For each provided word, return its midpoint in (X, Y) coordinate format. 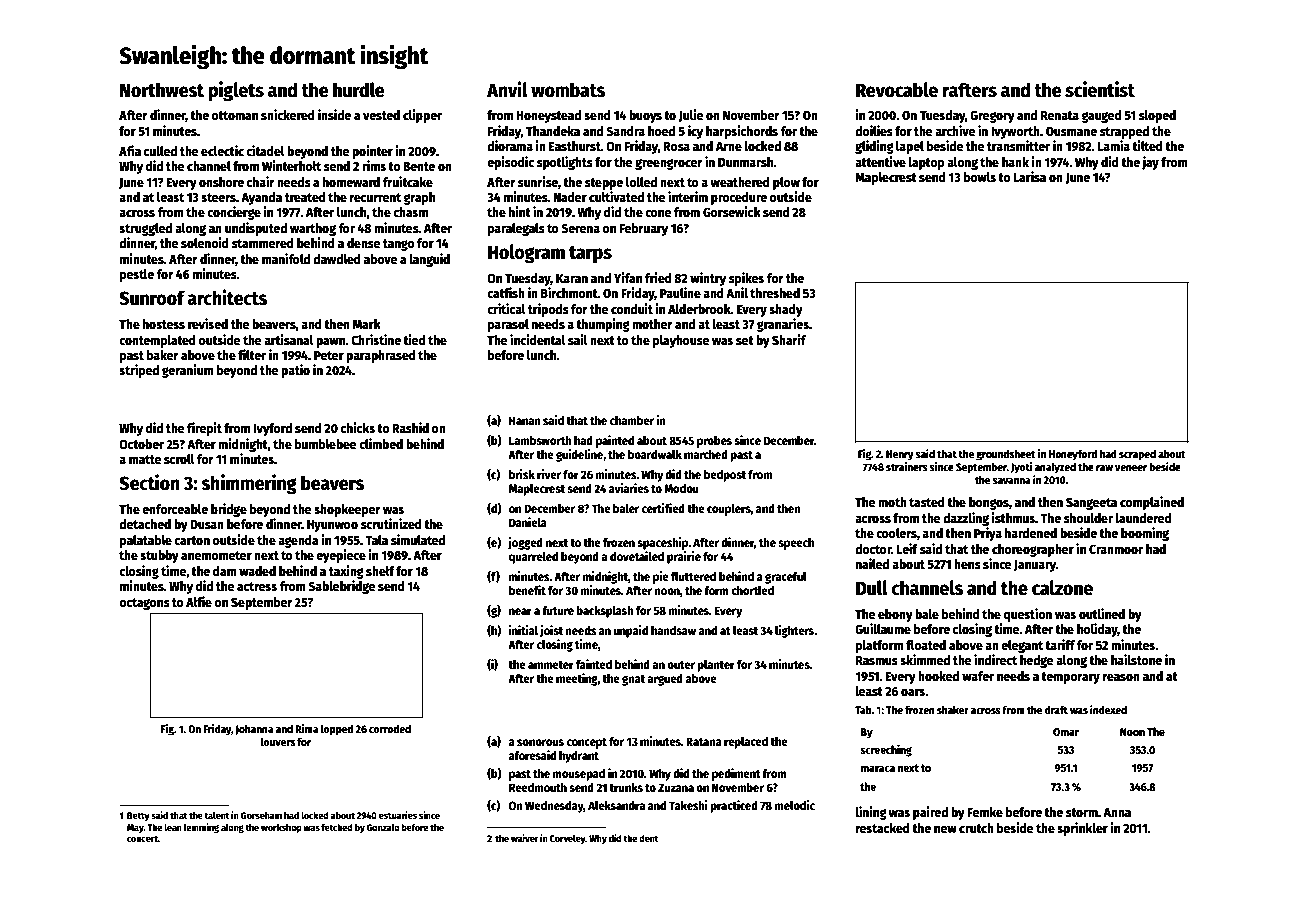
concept (587, 743)
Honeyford (1073, 455)
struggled (145, 229)
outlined (1102, 613)
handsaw (673, 630)
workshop (281, 828)
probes (714, 442)
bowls (980, 177)
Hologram (526, 253)
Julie (691, 115)
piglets (236, 91)
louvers (278, 741)
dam (225, 571)
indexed (1108, 709)
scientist (1100, 89)
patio (295, 371)
